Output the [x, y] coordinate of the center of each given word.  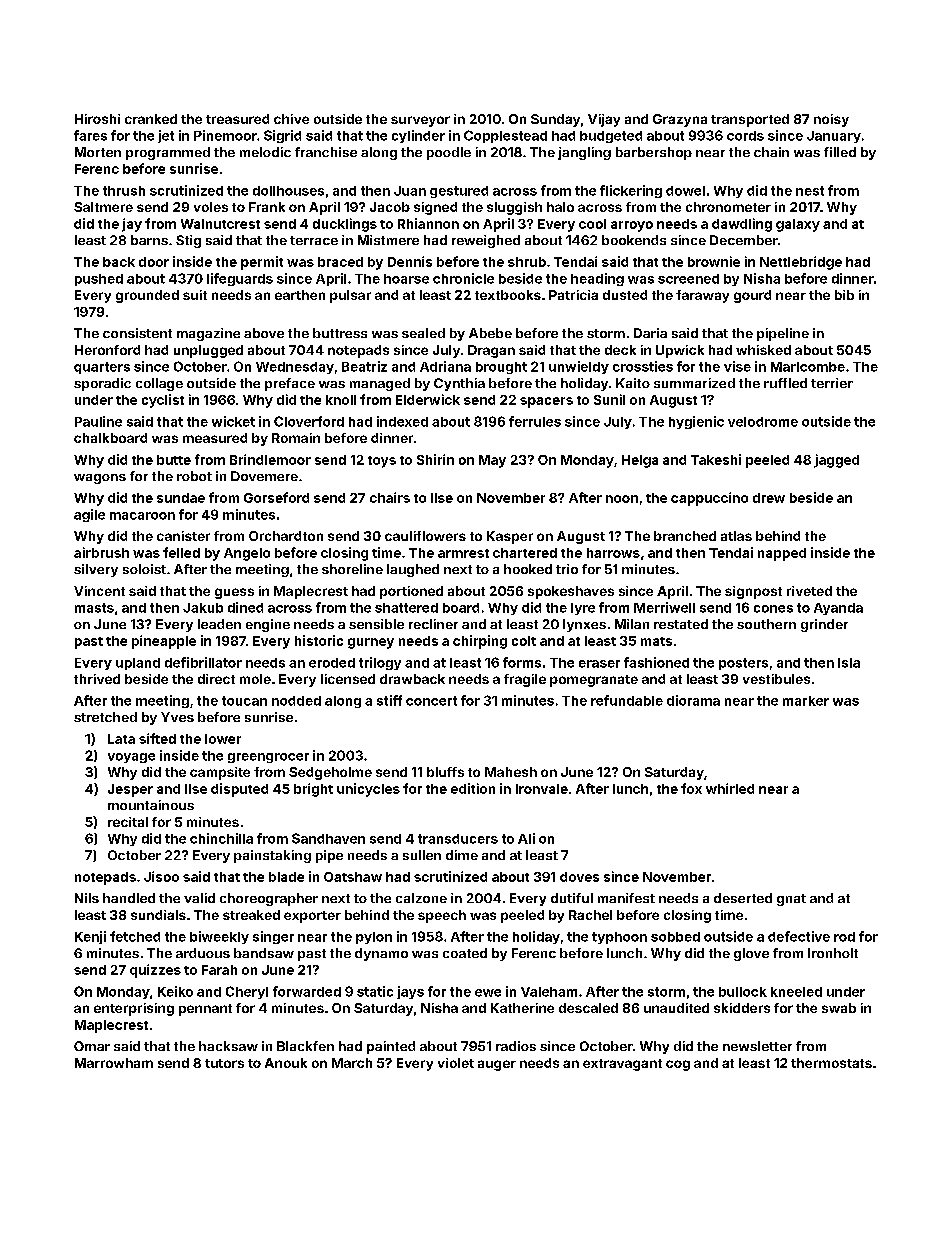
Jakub [203, 608]
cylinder [418, 136]
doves [579, 877]
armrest [463, 553]
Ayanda [838, 609]
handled [129, 898]
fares [90, 135]
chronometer [728, 207]
